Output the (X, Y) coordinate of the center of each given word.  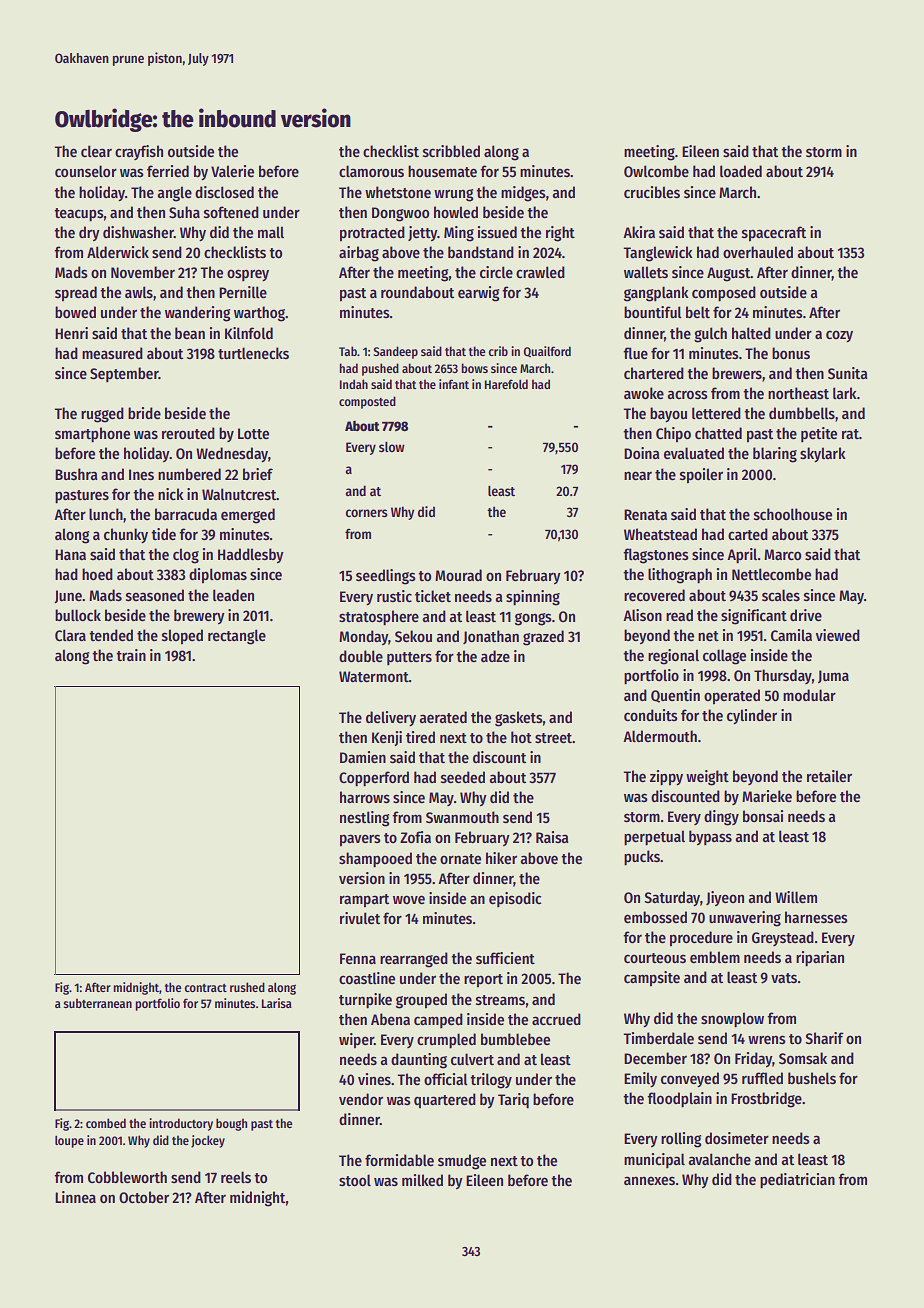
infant (454, 384)
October (144, 1197)
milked (422, 1180)
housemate (442, 171)
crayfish (139, 152)
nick (171, 494)
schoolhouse (793, 514)
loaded (741, 171)
